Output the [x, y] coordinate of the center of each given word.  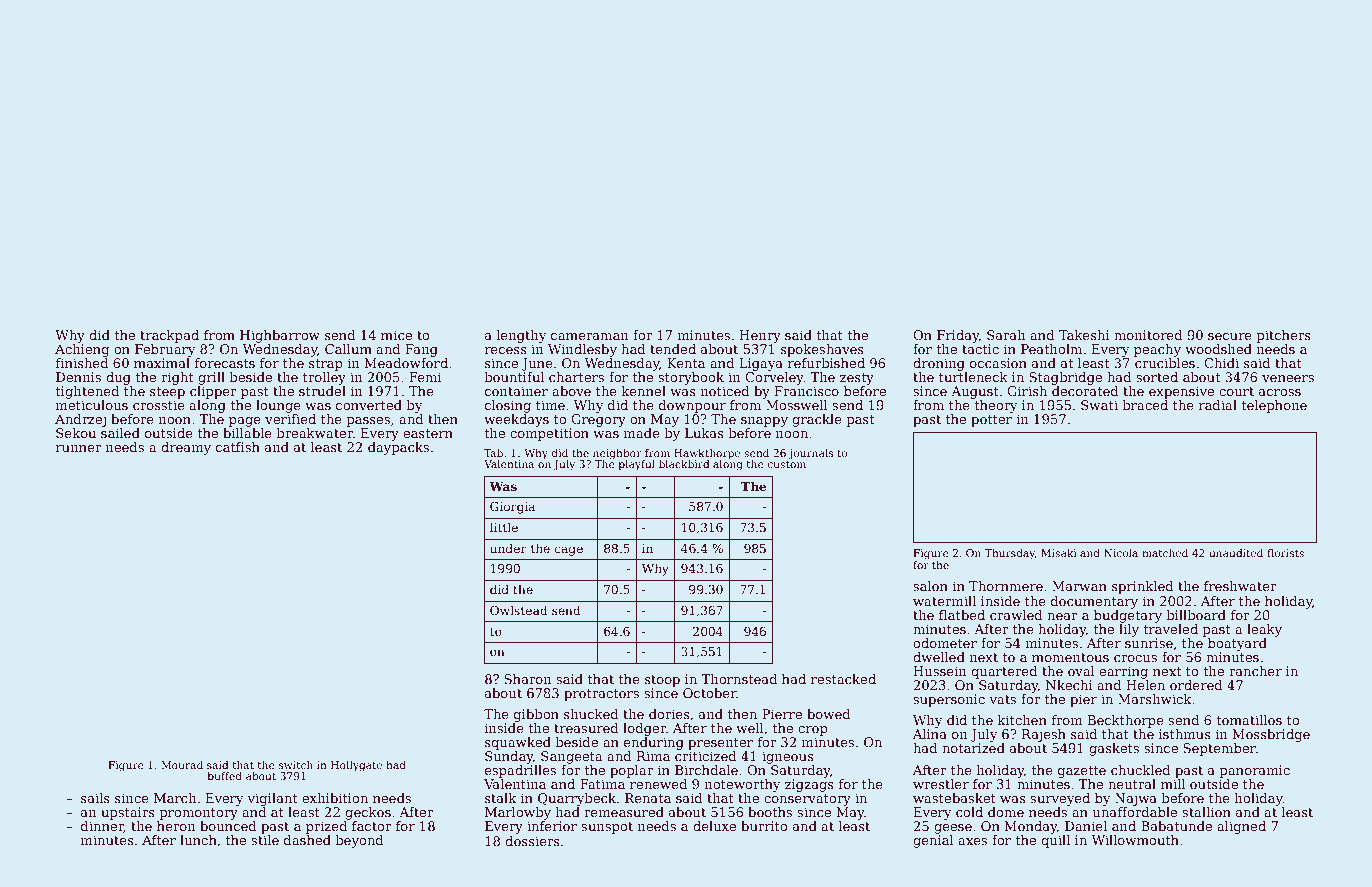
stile [265, 840]
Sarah [1006, 335]
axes [972, 841]
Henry [760, 336]
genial [933, 841]
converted [369, 405]
